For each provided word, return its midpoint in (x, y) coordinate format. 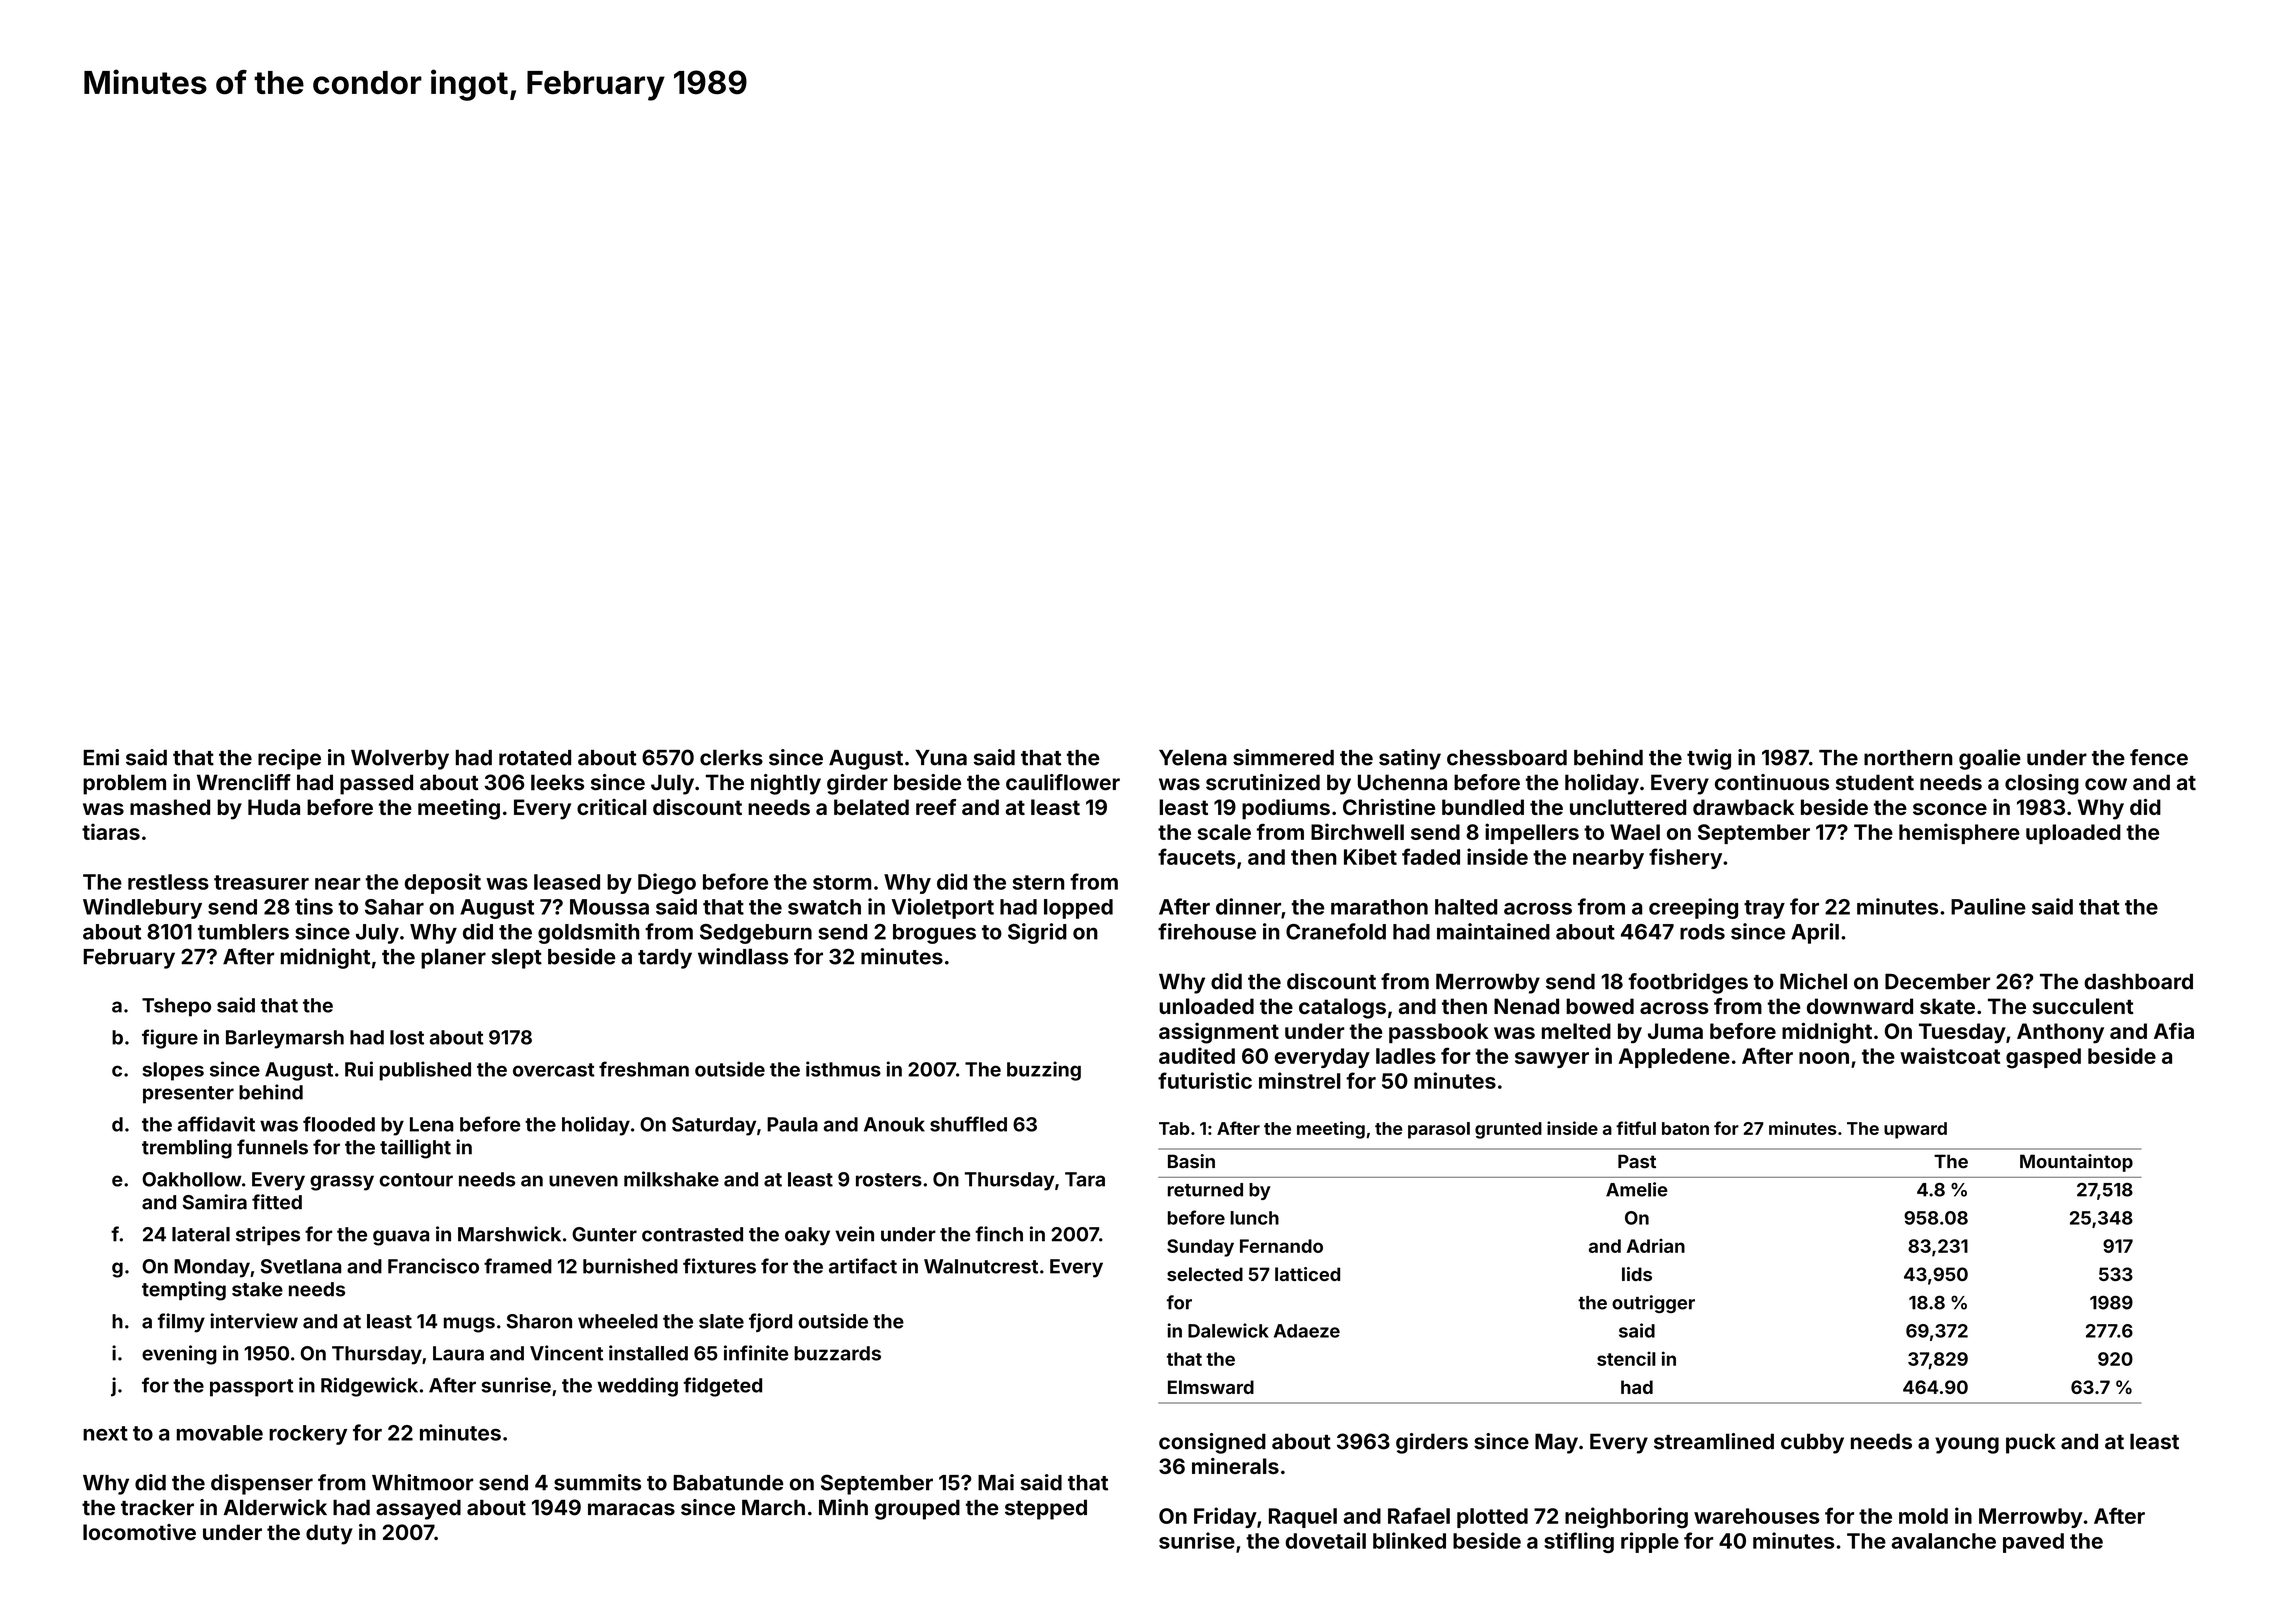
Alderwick (275, 1507)
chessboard (1507, 758)
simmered (1283, 757)
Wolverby (400, 759)
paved (2033, 1543)
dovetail (1326, 1540)
